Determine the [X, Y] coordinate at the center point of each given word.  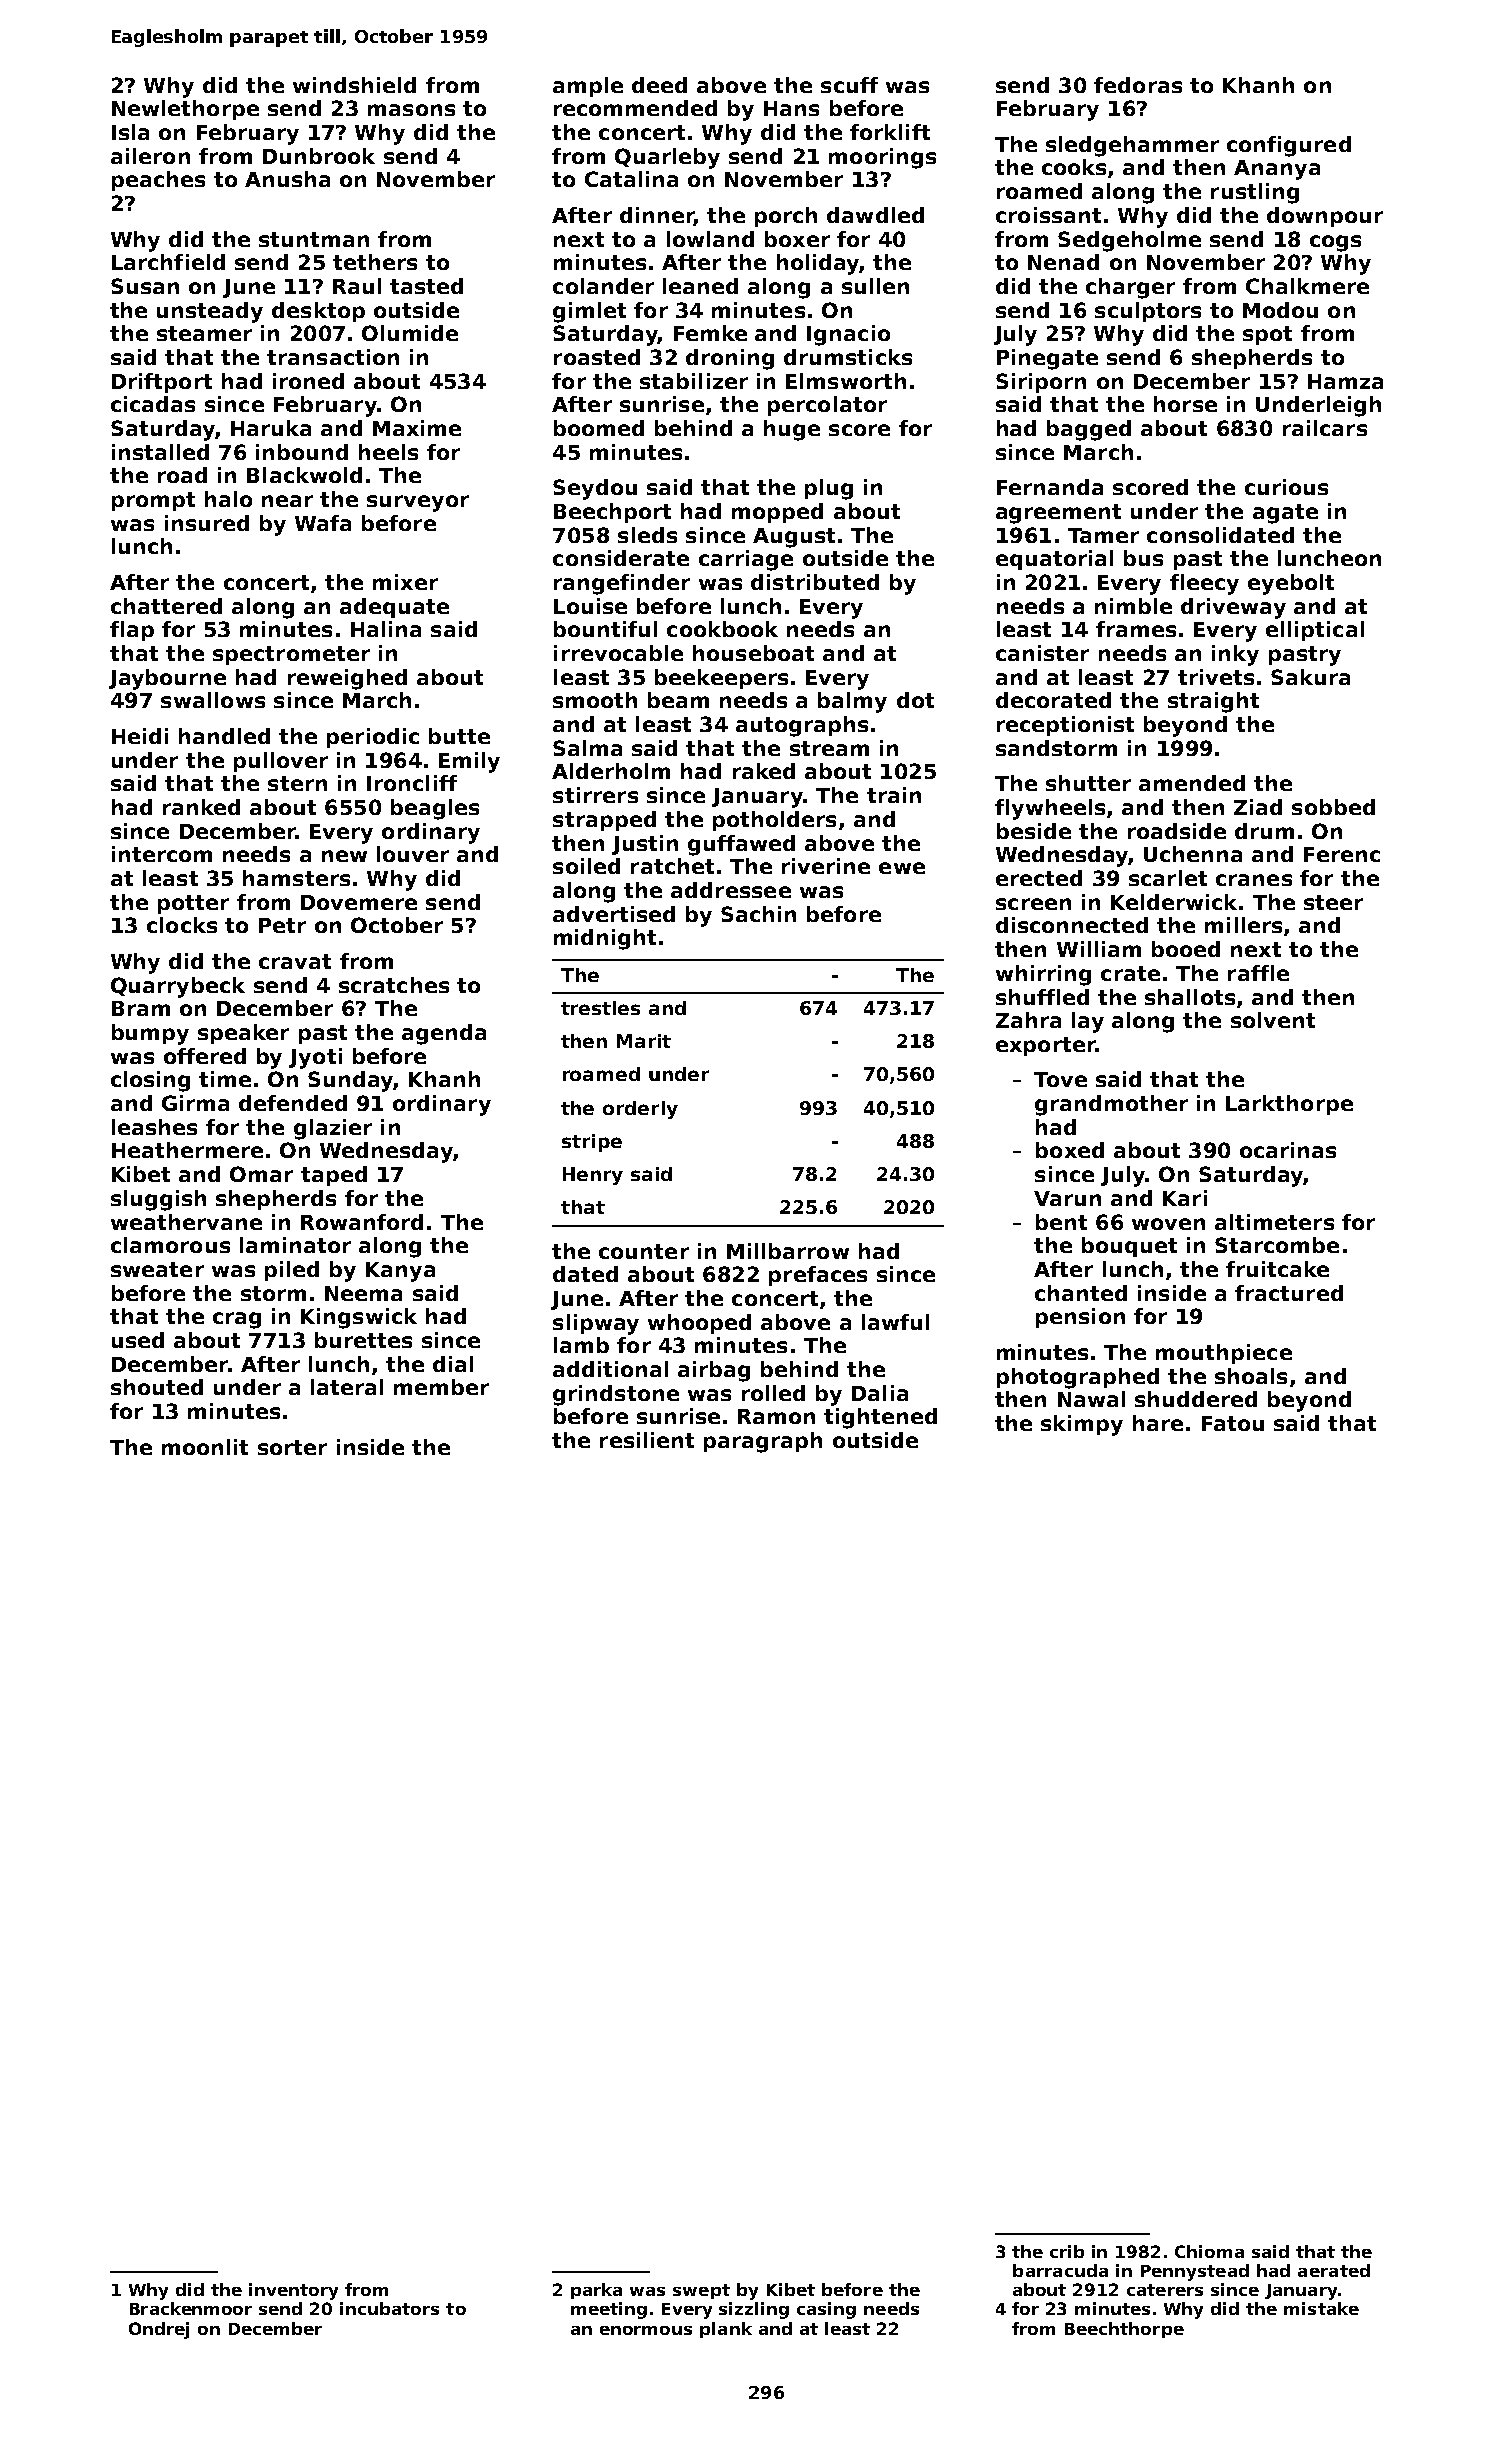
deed [659, 85]
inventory [293, 2291]
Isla [130, 132]
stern [297, 783]
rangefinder [622, 584]
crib [1067, 2251]
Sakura [1310, 677]
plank [726, 2330]
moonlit [205, 1447]
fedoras [1138, 85]
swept [701, 2291]
